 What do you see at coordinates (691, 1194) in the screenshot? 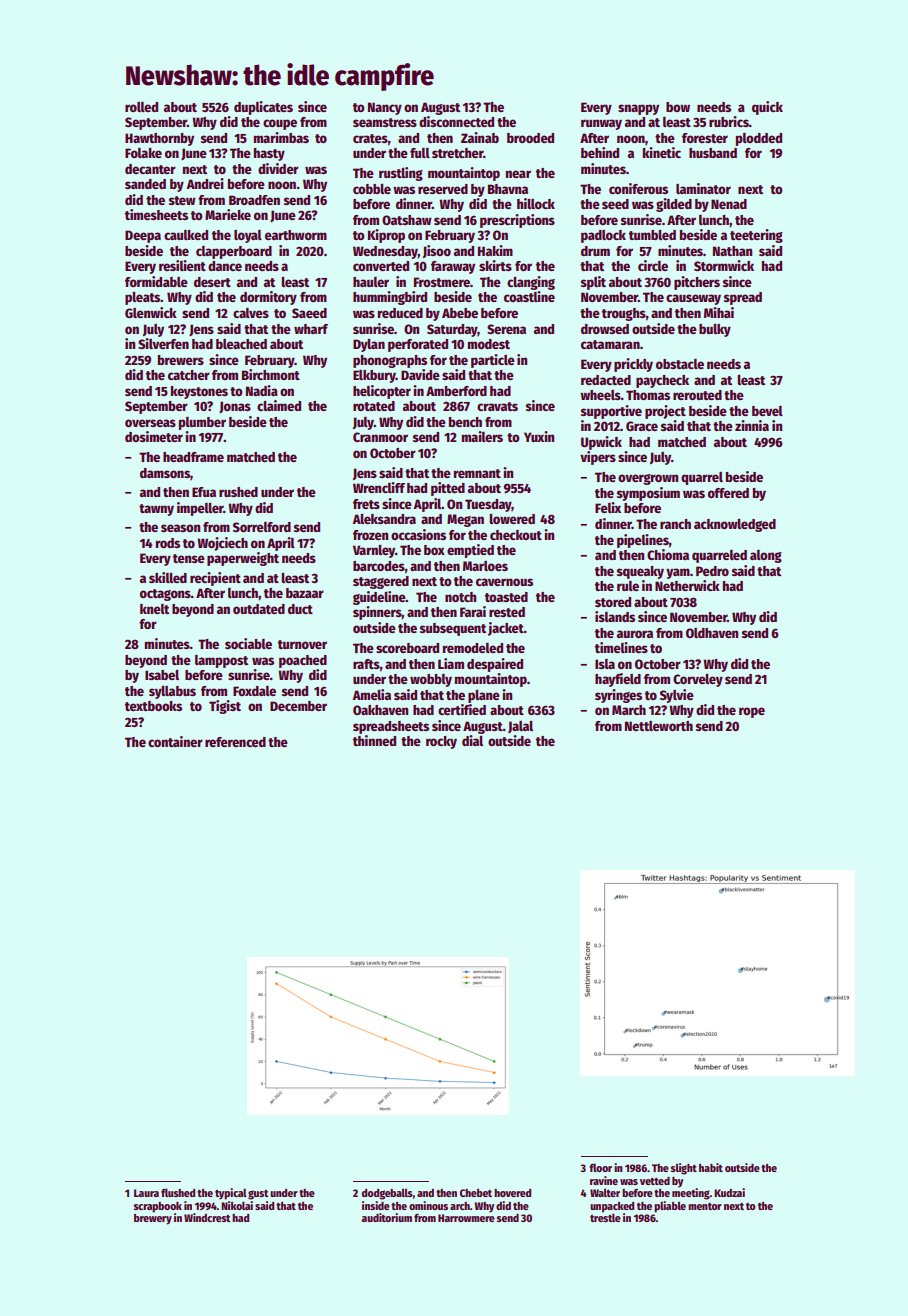
I see `meeting` at bounding box center [691, 1194].
